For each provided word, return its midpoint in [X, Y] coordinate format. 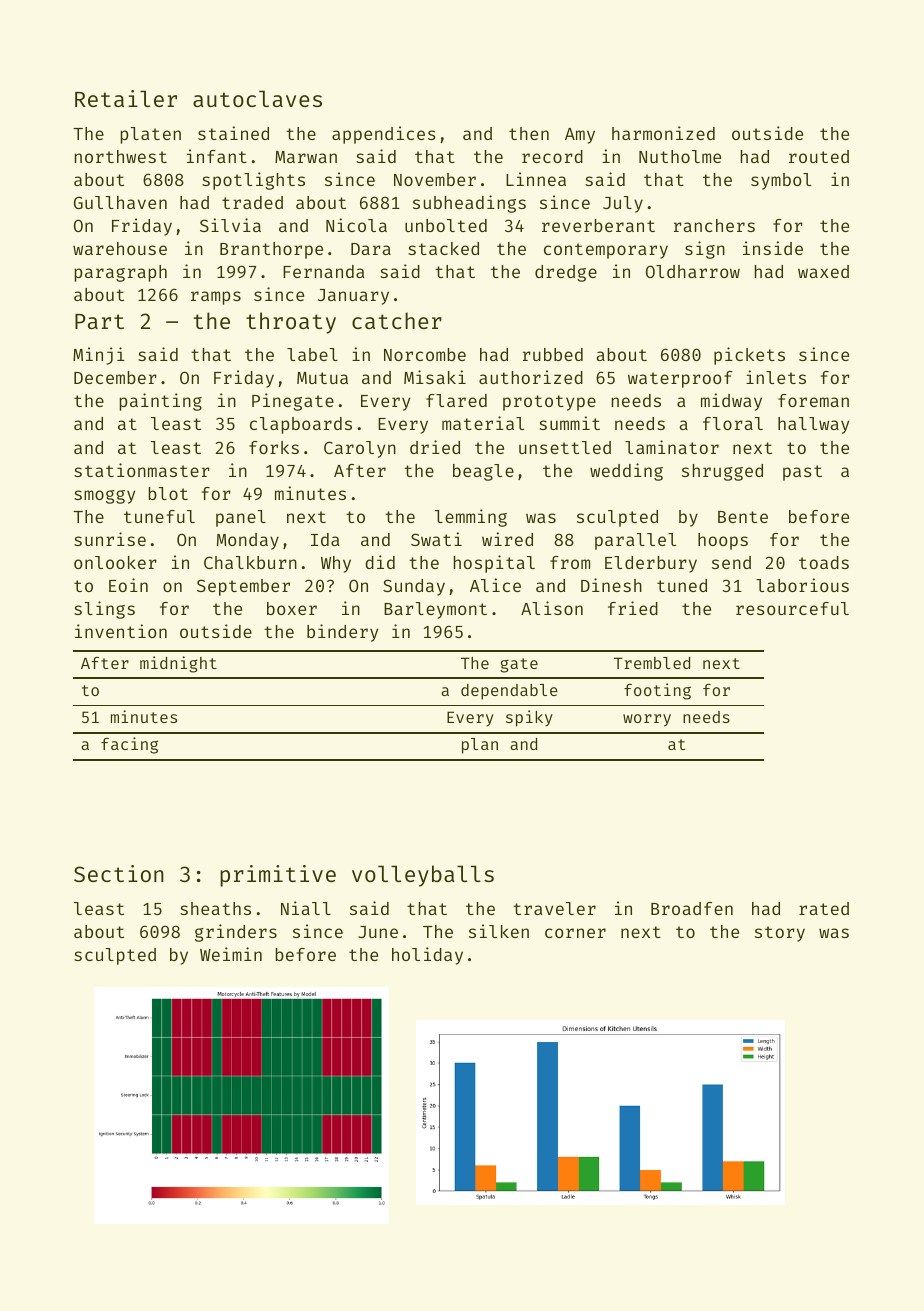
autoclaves [257, 98]
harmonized [663, 133]
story [780, 934]
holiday [427, 956]
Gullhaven [120, 202]
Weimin [231, 954]
